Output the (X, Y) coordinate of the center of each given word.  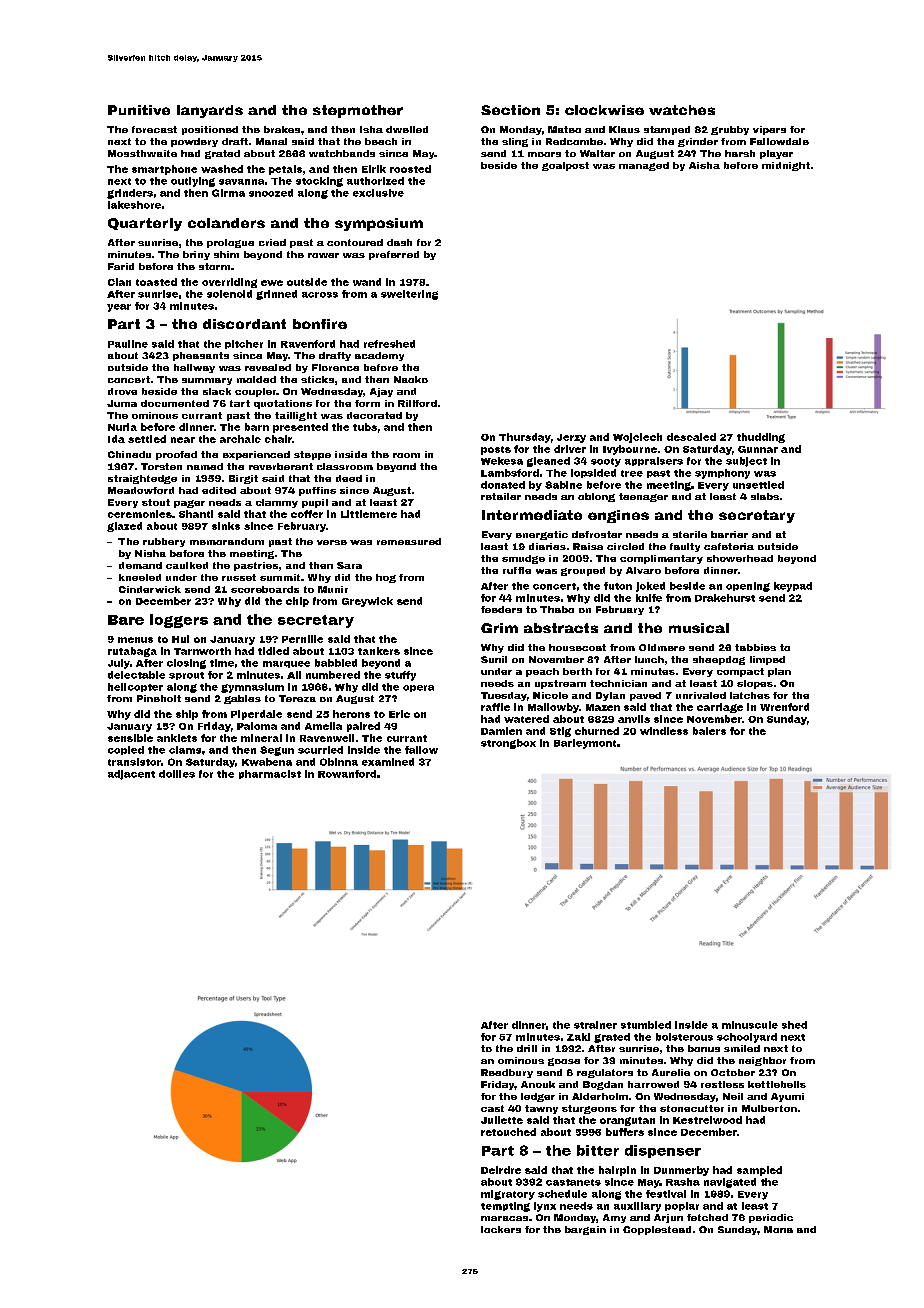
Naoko (411, 379)
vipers (769, 130)
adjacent (131, 775)
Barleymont (585, 744)
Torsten (161, 466)
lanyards (210, 111)
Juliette (502, 1120)
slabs (765, 496)
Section (510, 110)
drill (527, 1048)
